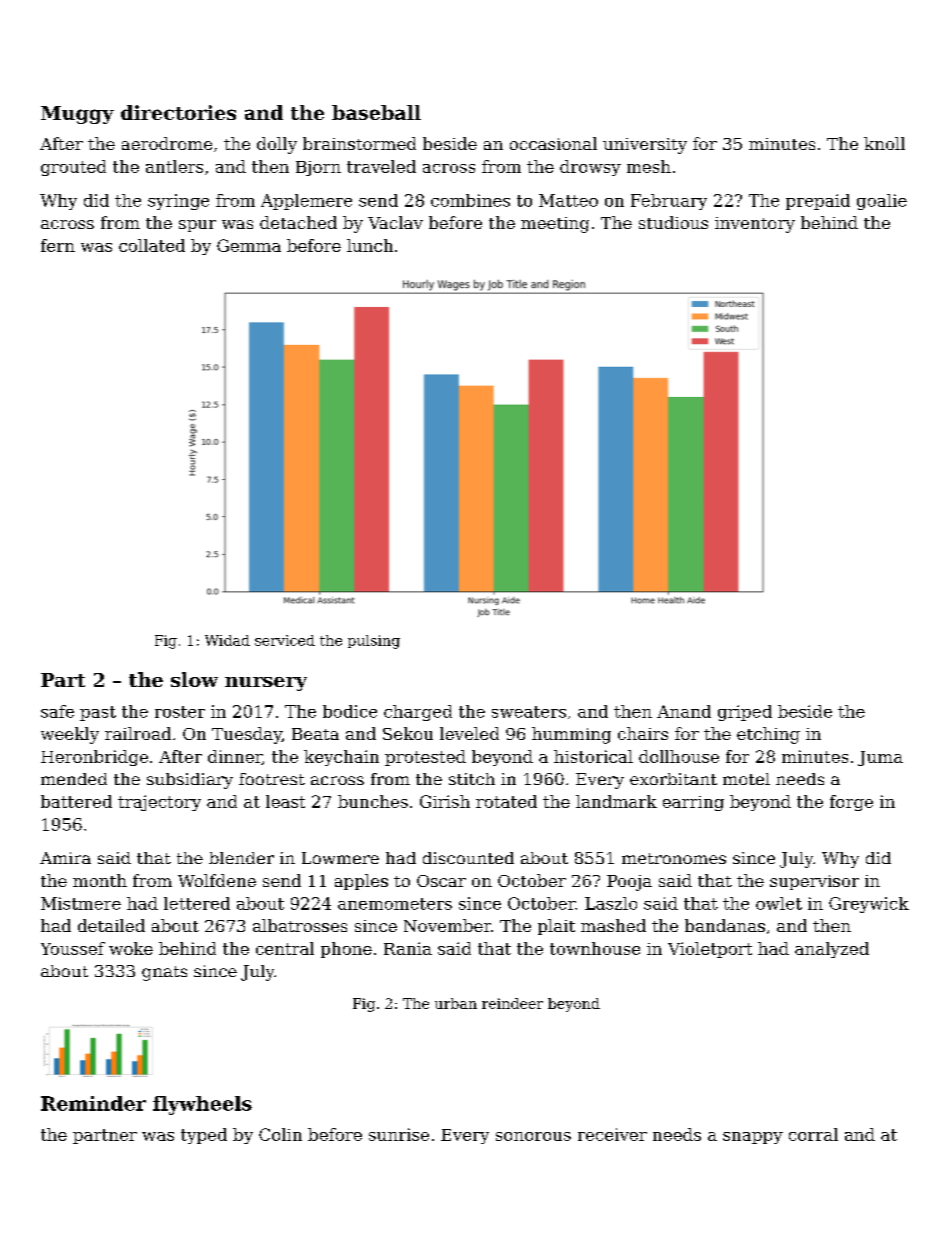 The height and width of the document is (1233, 952). I want to click on sonorous, so click(533, 1136).
